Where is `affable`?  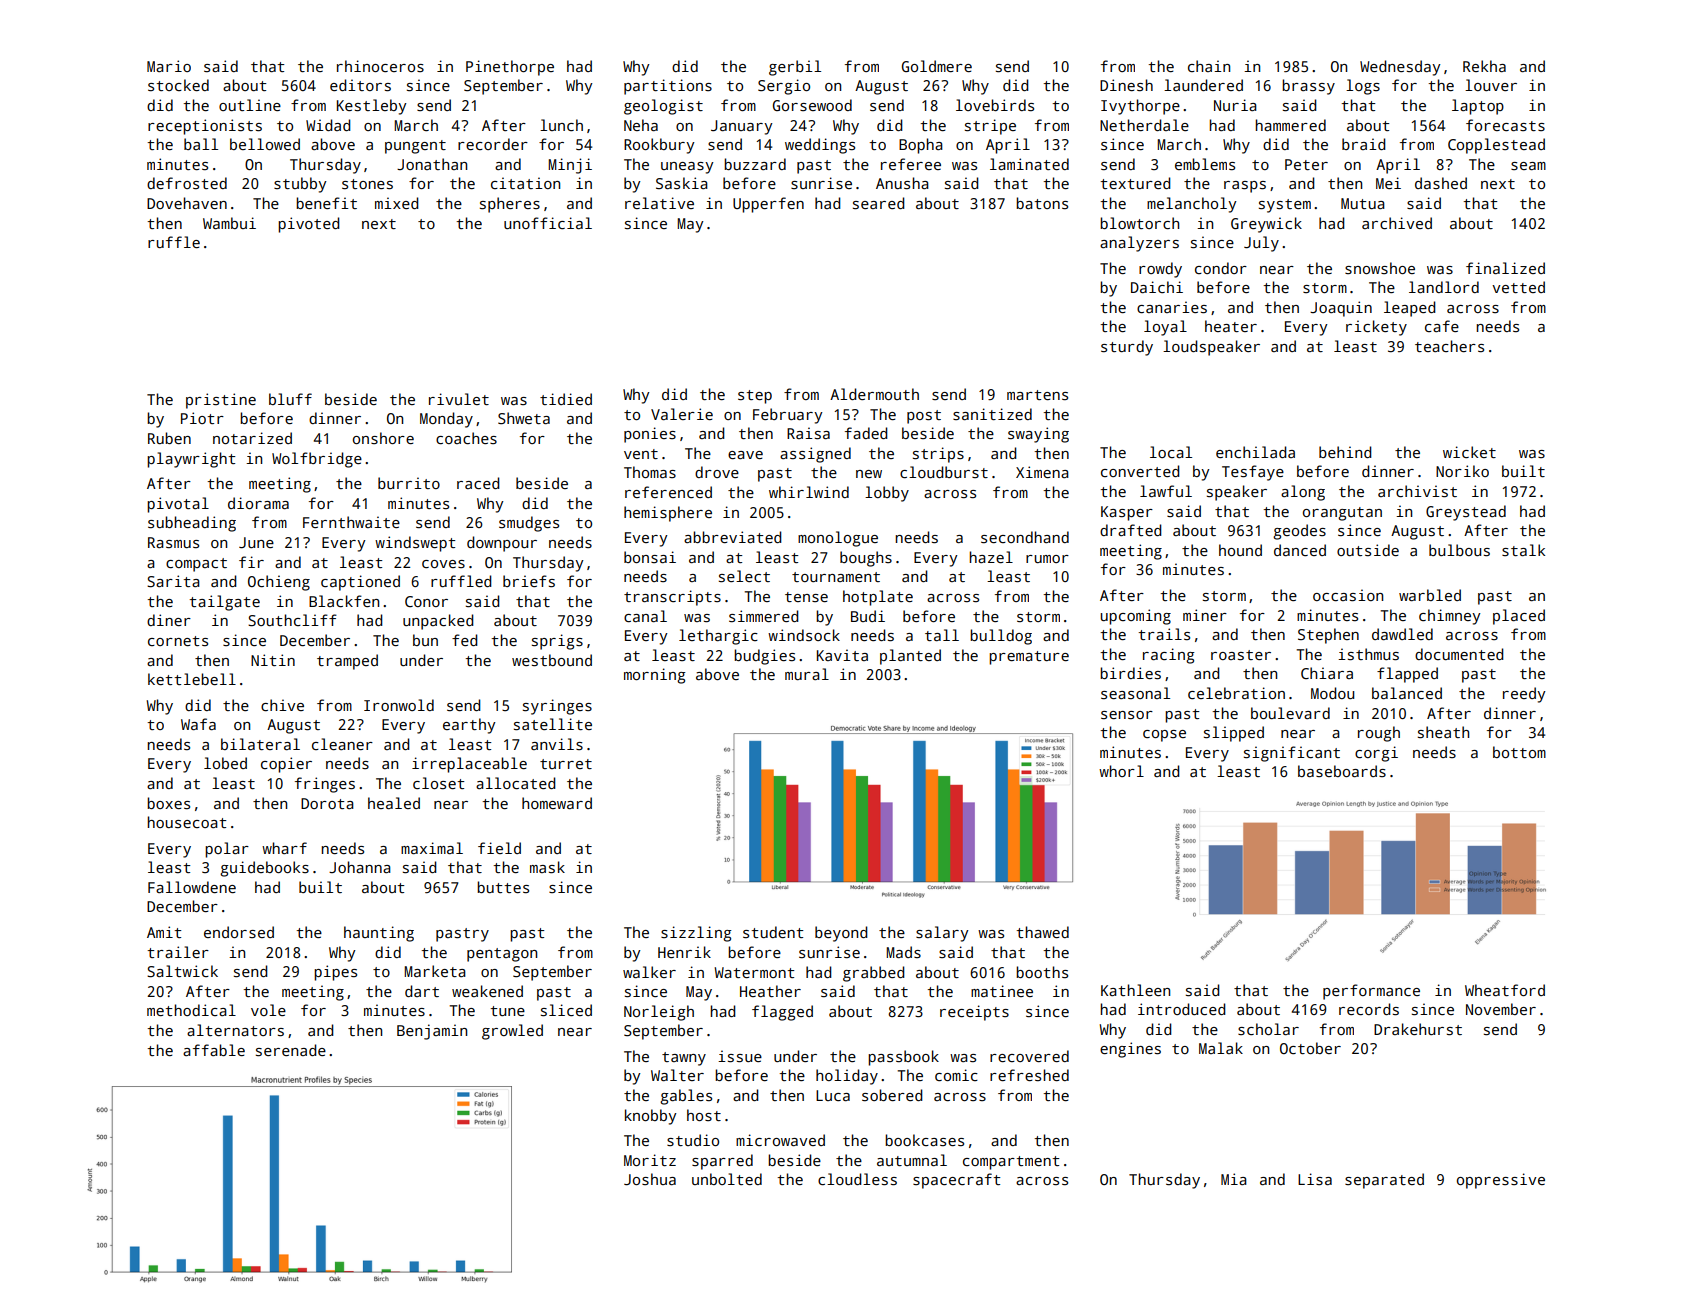 affable is located at coordinates (214, 1050).
